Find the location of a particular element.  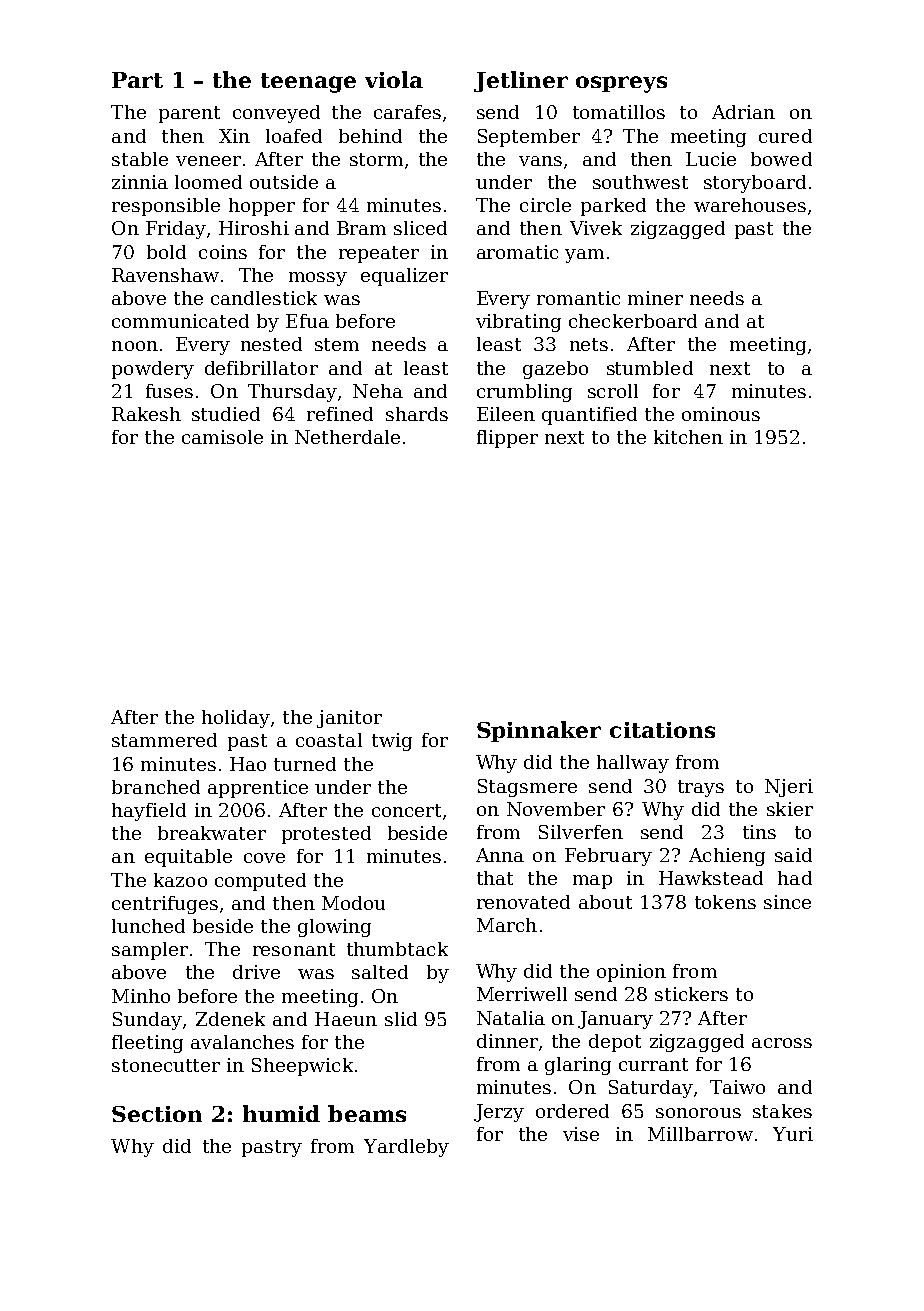

Njeri is located at coordinates (789, 788).
